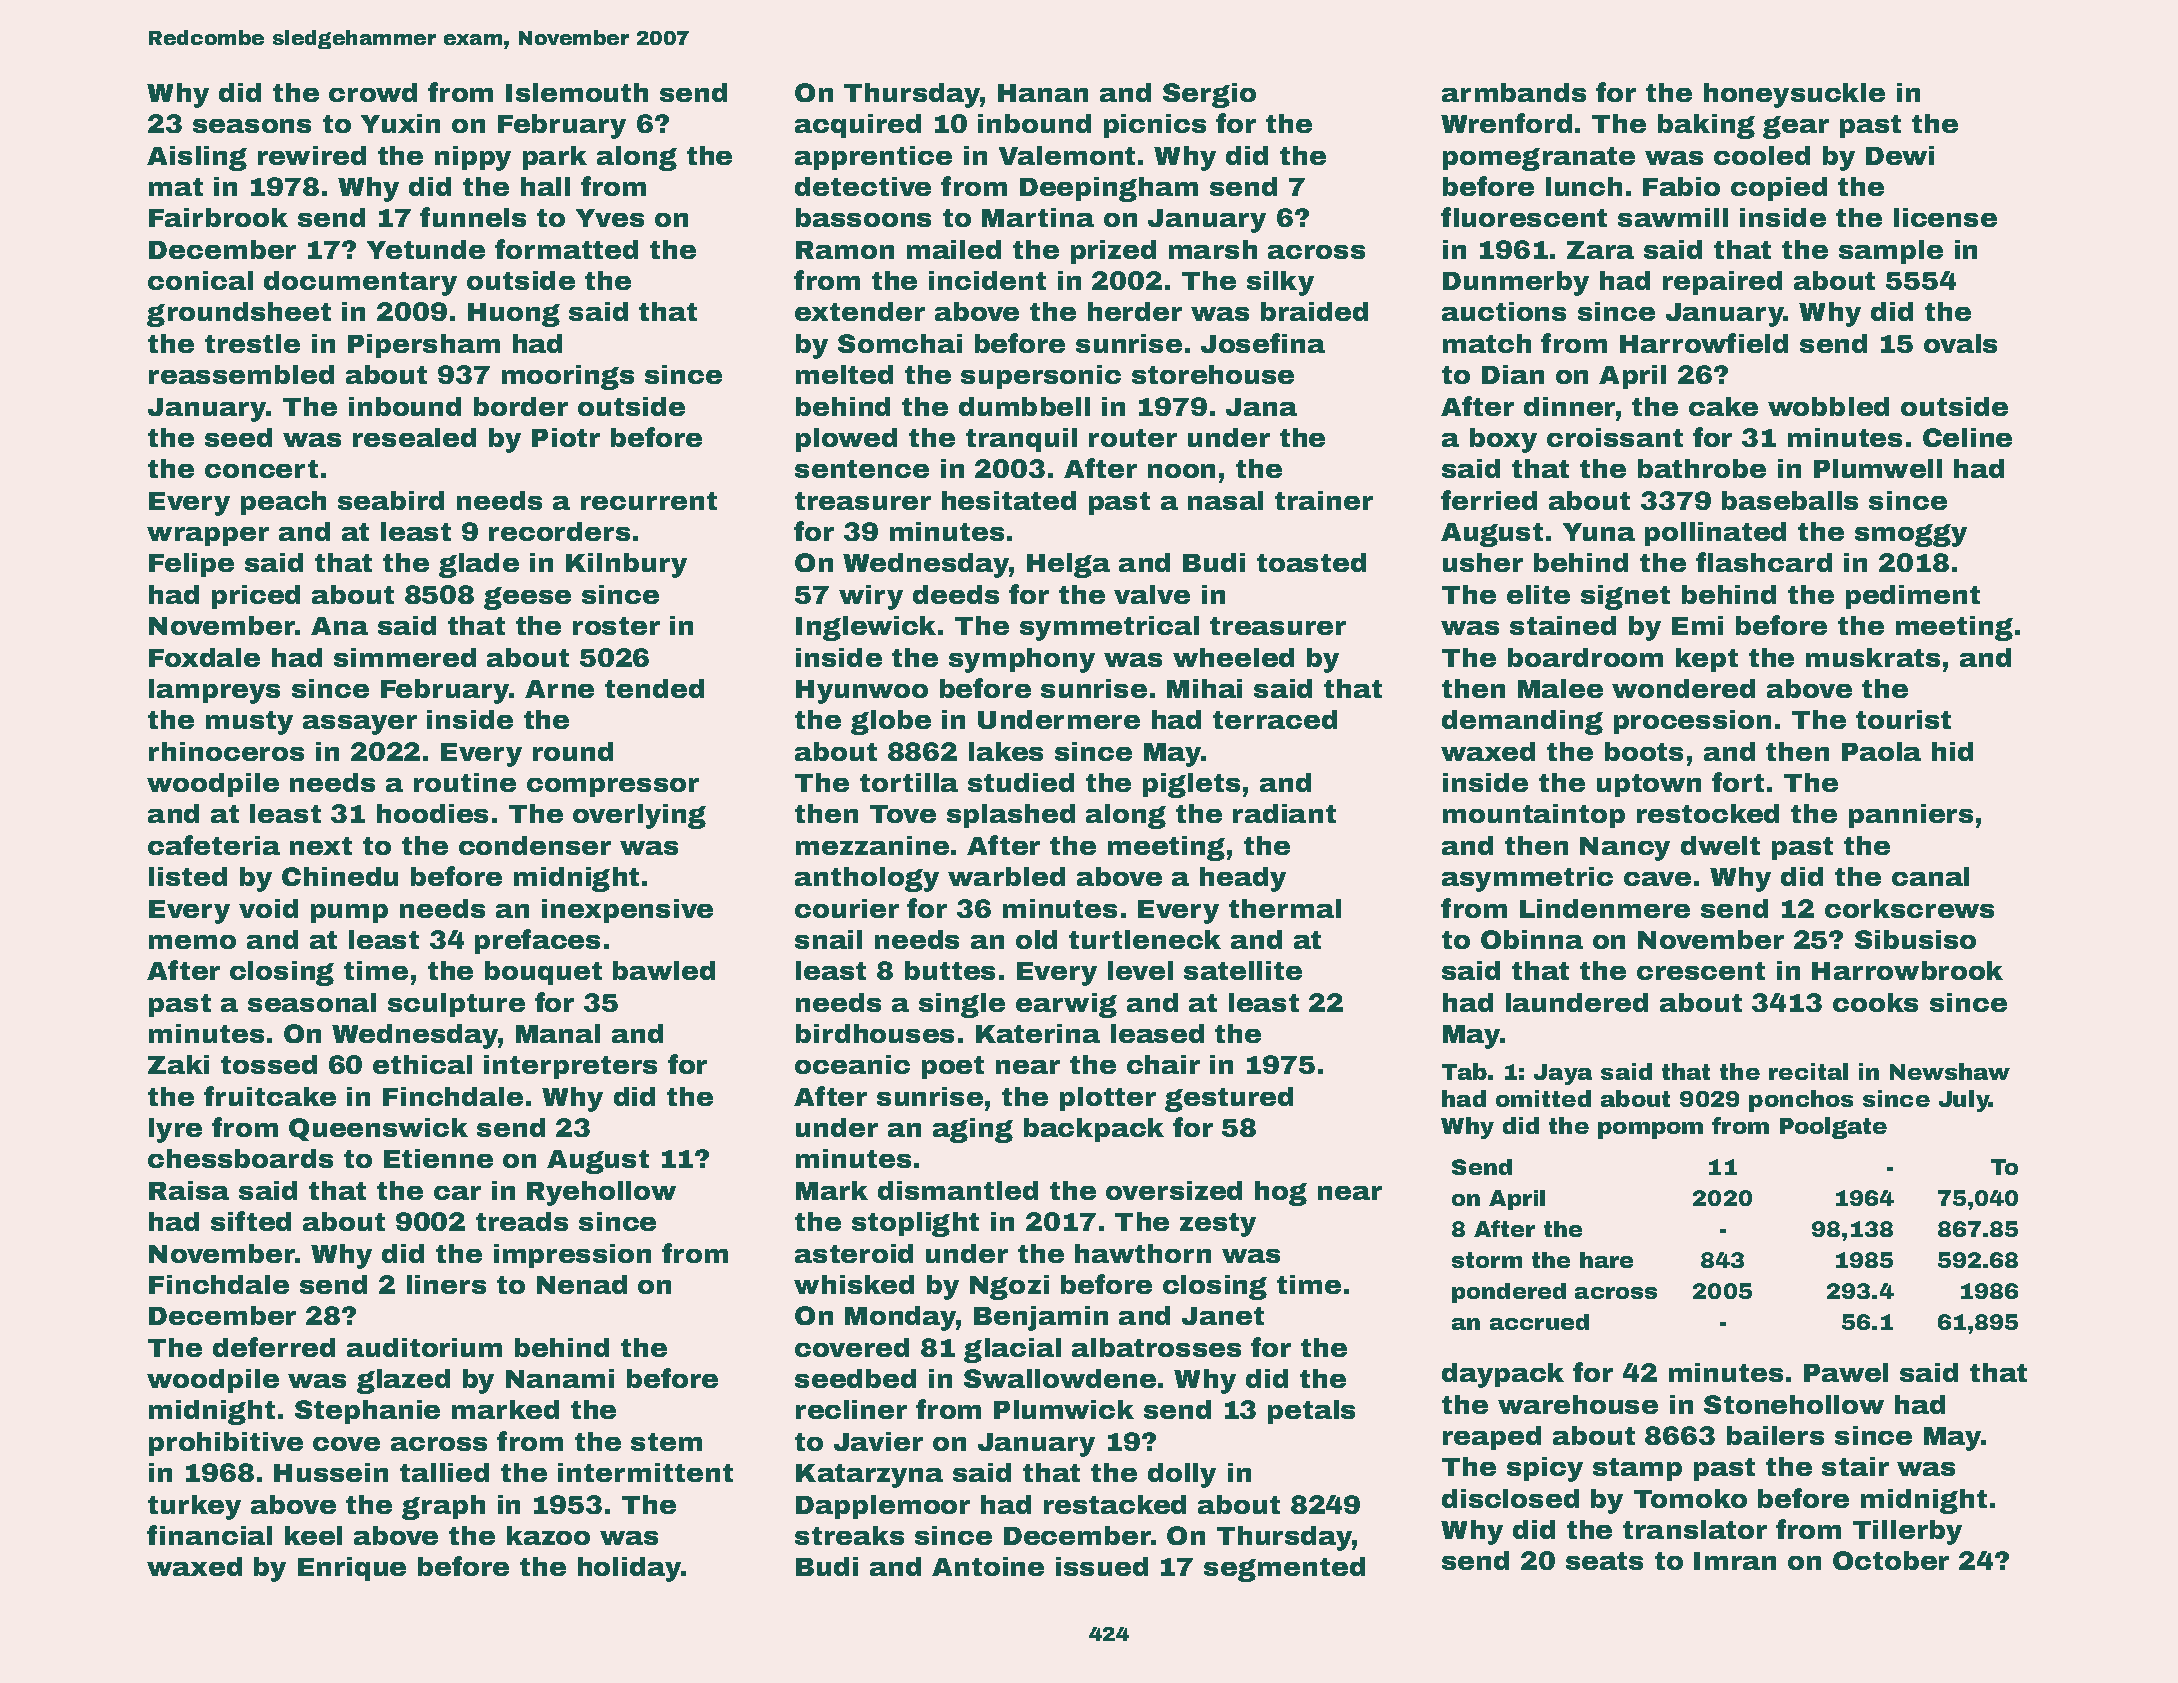 The image size is (2178, 1683). Describe the element at coordinates (1311, 562) in the screenshot. I see `toasted` at that location.
